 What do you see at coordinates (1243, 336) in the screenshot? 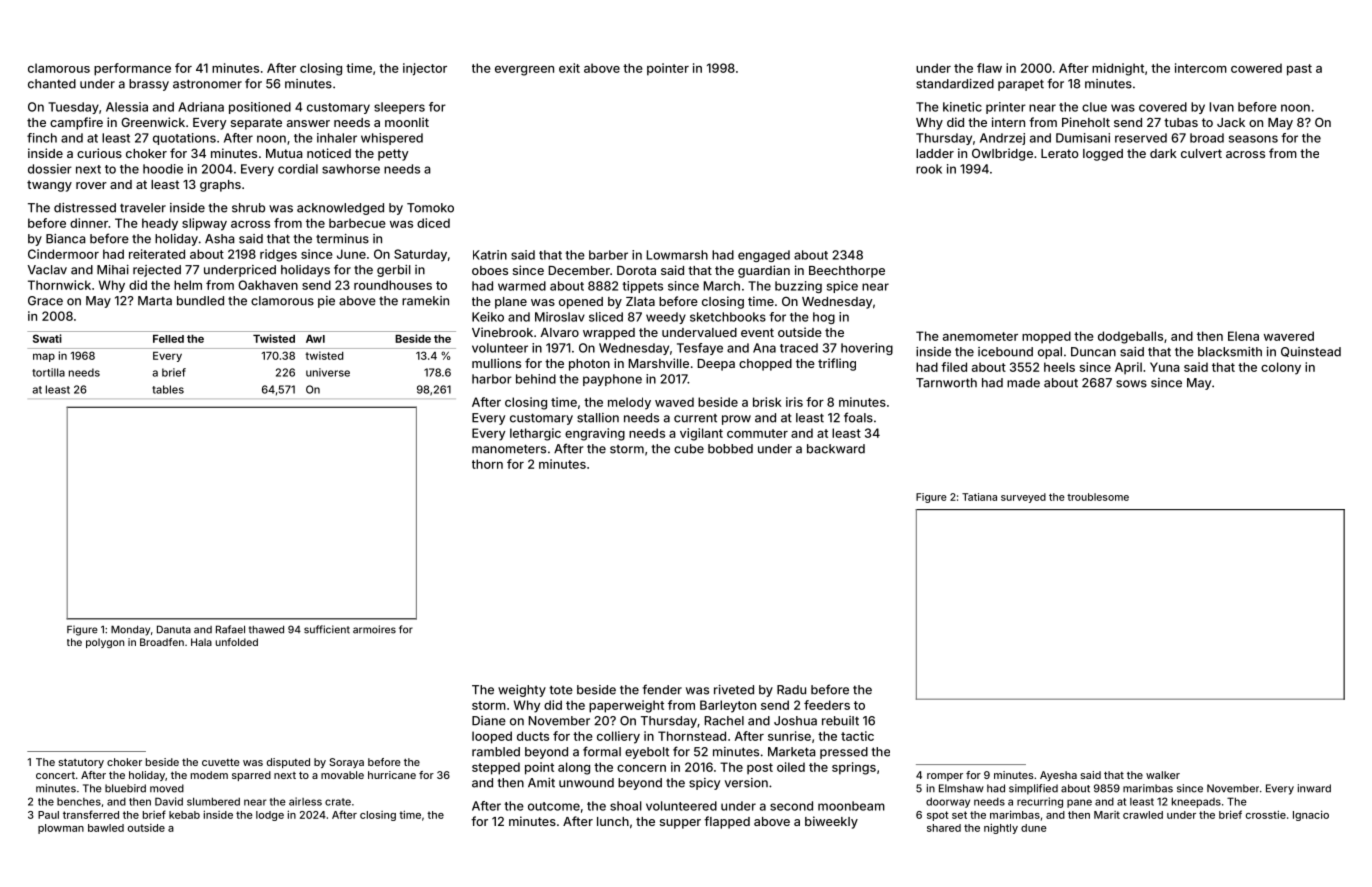
I see `Elena` at bounding box center [1243, 336].
